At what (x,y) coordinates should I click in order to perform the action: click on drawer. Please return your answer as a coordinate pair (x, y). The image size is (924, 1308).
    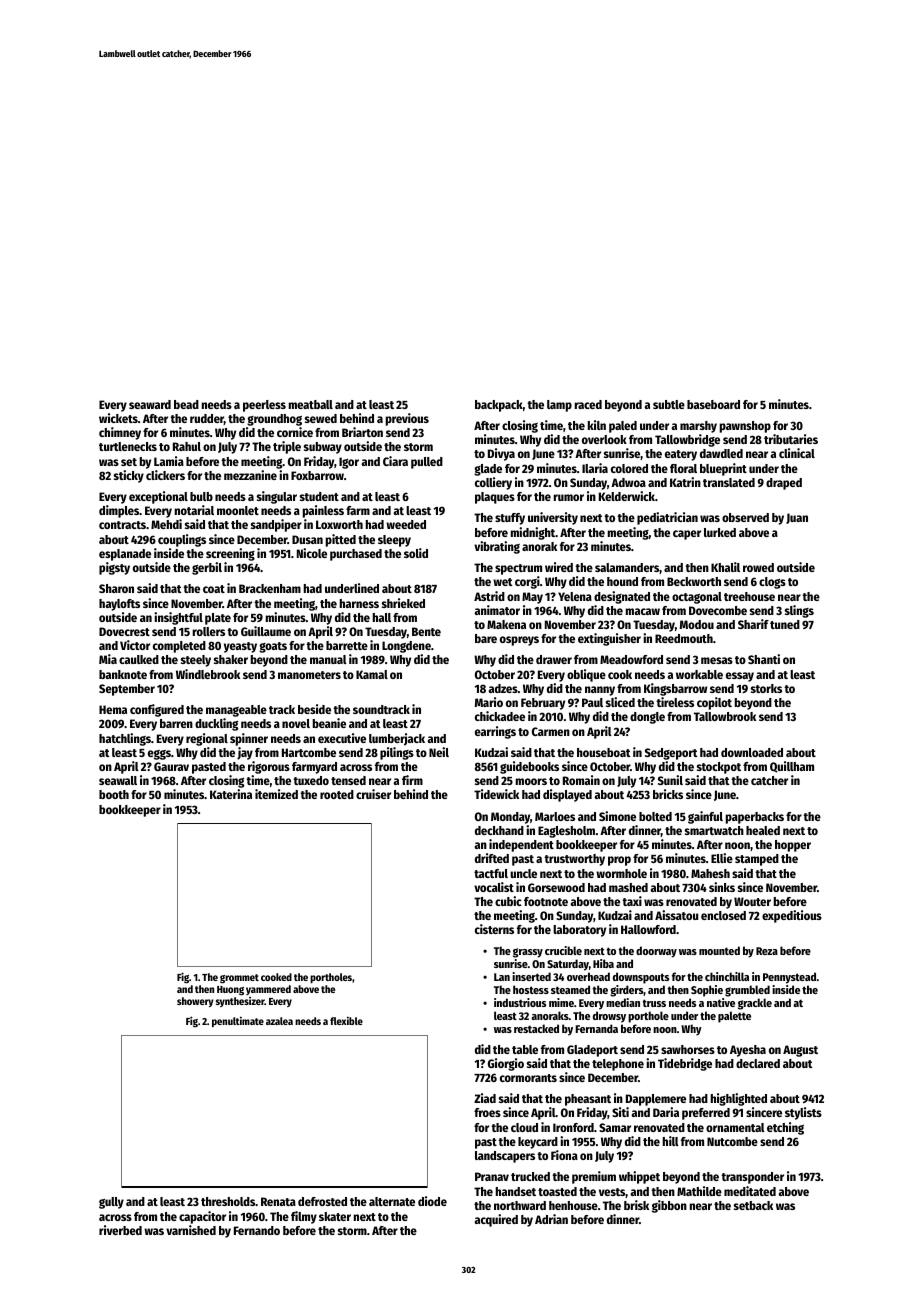
    Looking at the image, I should click on (554, 659).
